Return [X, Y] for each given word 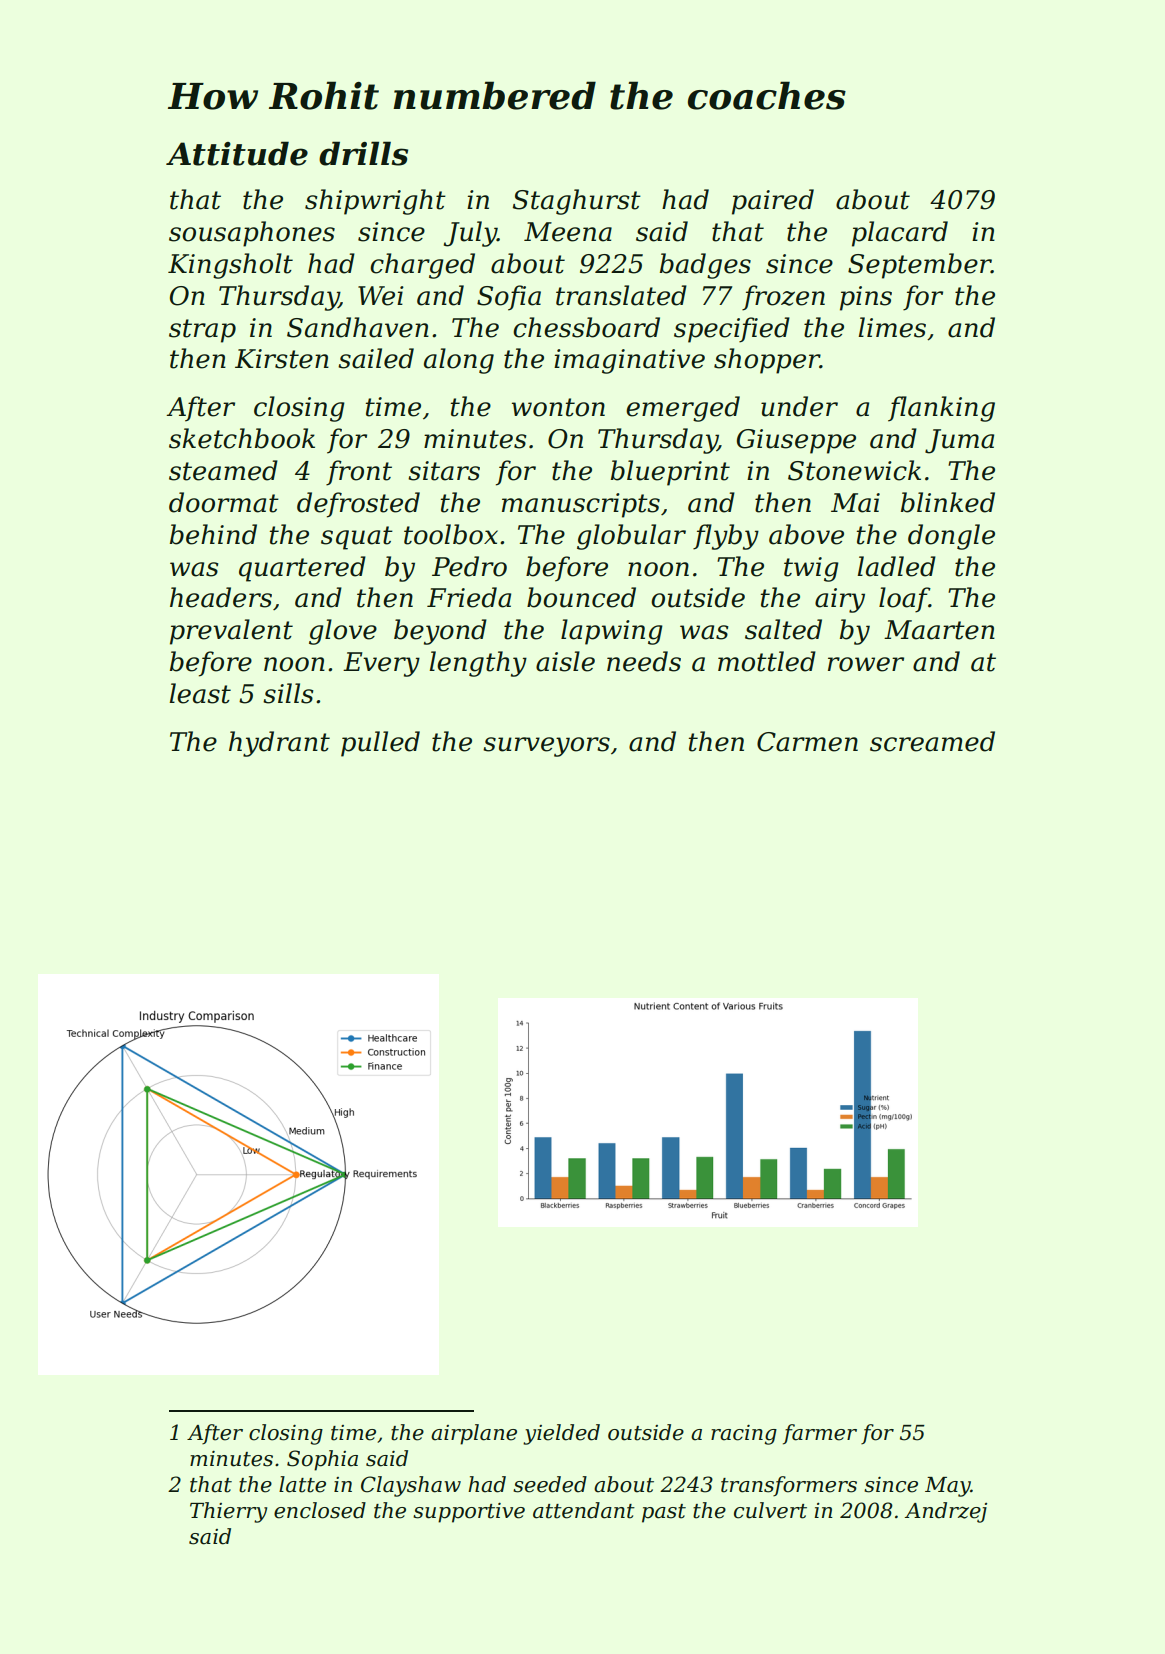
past [664, 1513]
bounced [581, 597]
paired [773, 202]
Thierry [228, 1512]
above [806, 534]
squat [357, 538]
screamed [932, 741]
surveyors [546, 747]
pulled [380, 744]
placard [900, 234]
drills [363, 153]
